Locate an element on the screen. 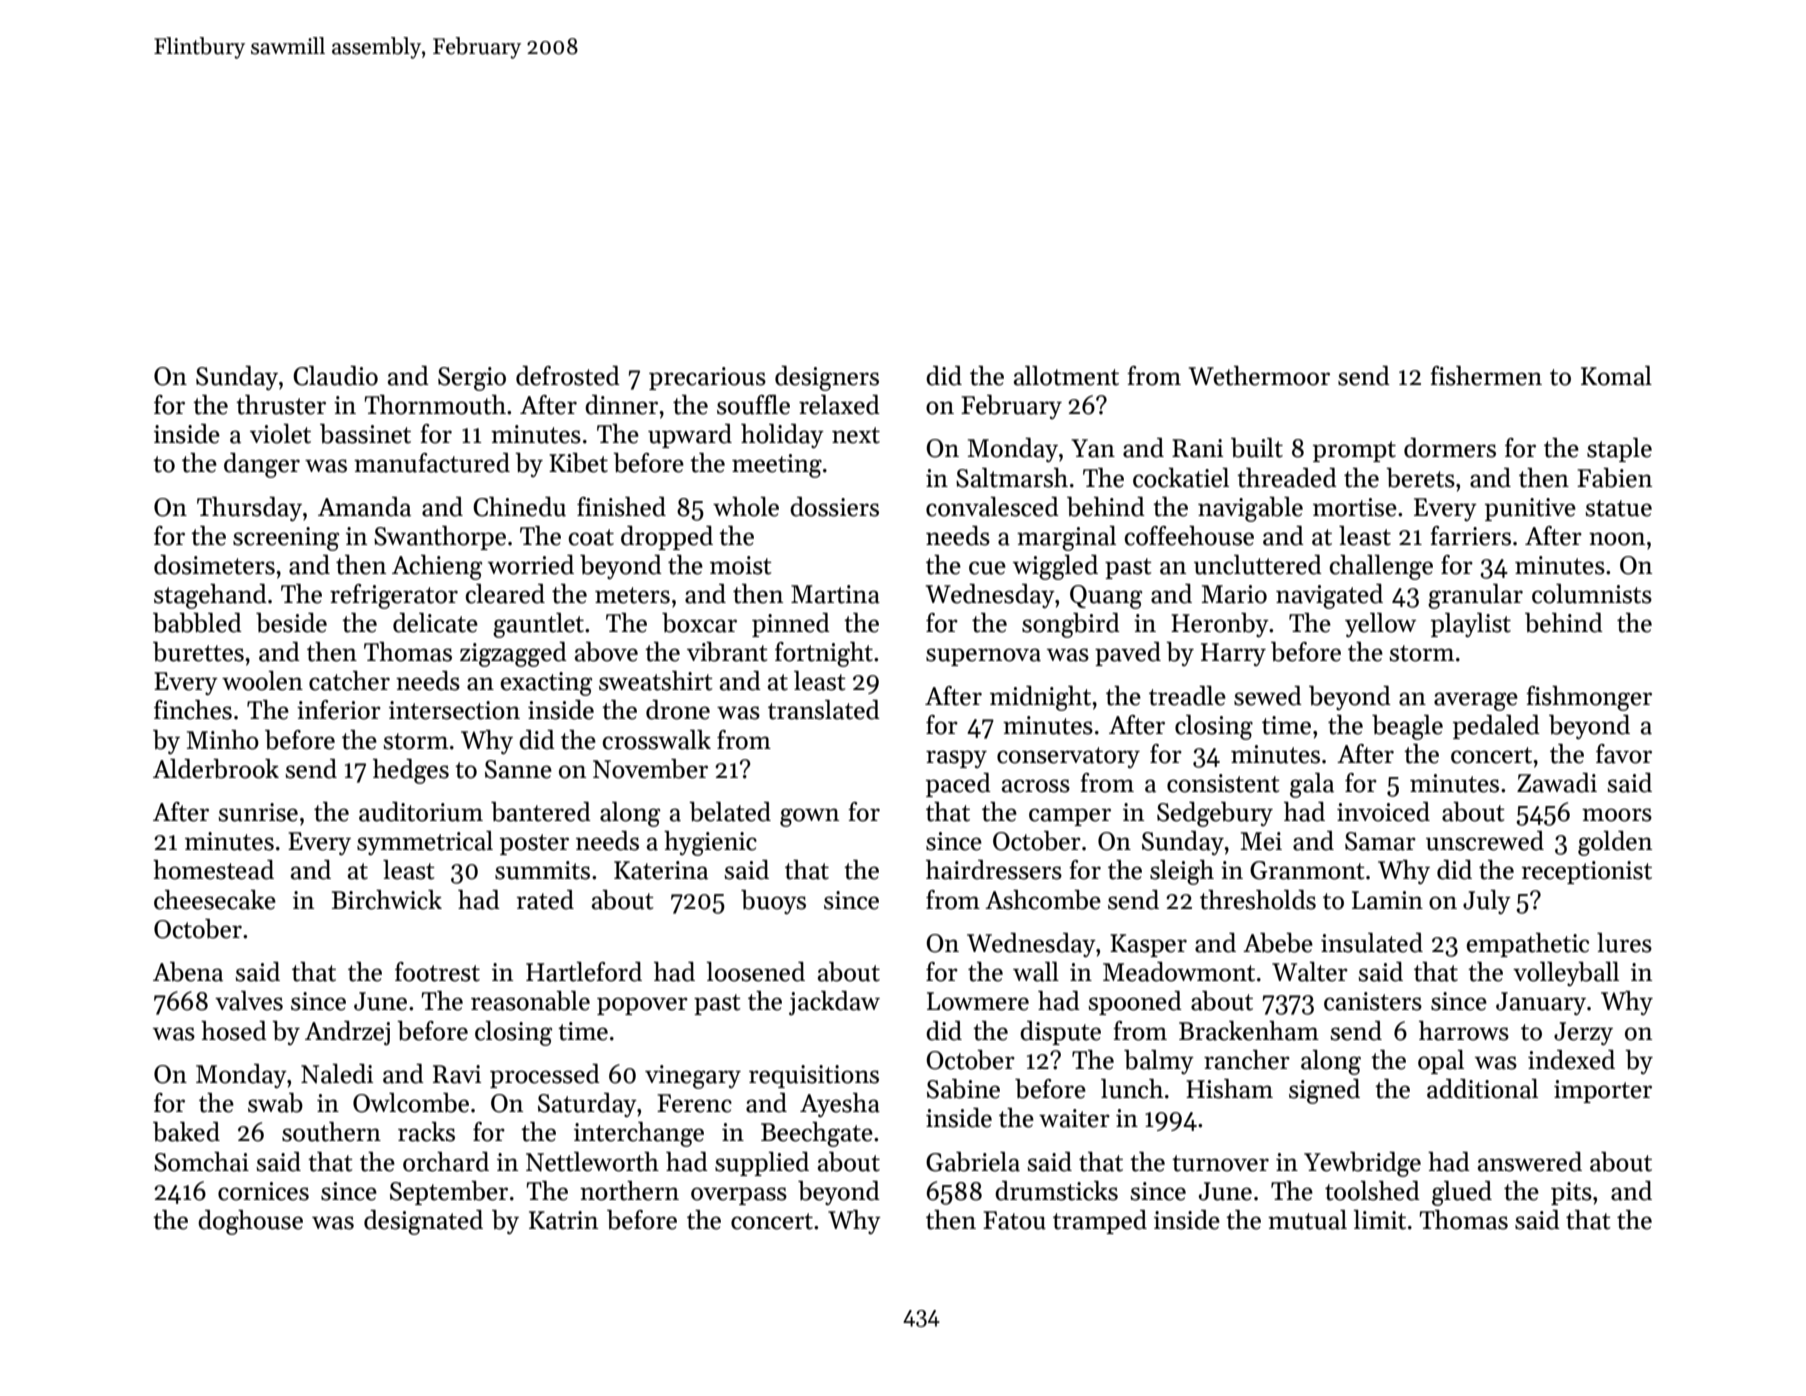 Image resolution: width=1806 pixels, height=1396 pixels. homestead is located at coordinates (213, 870).
